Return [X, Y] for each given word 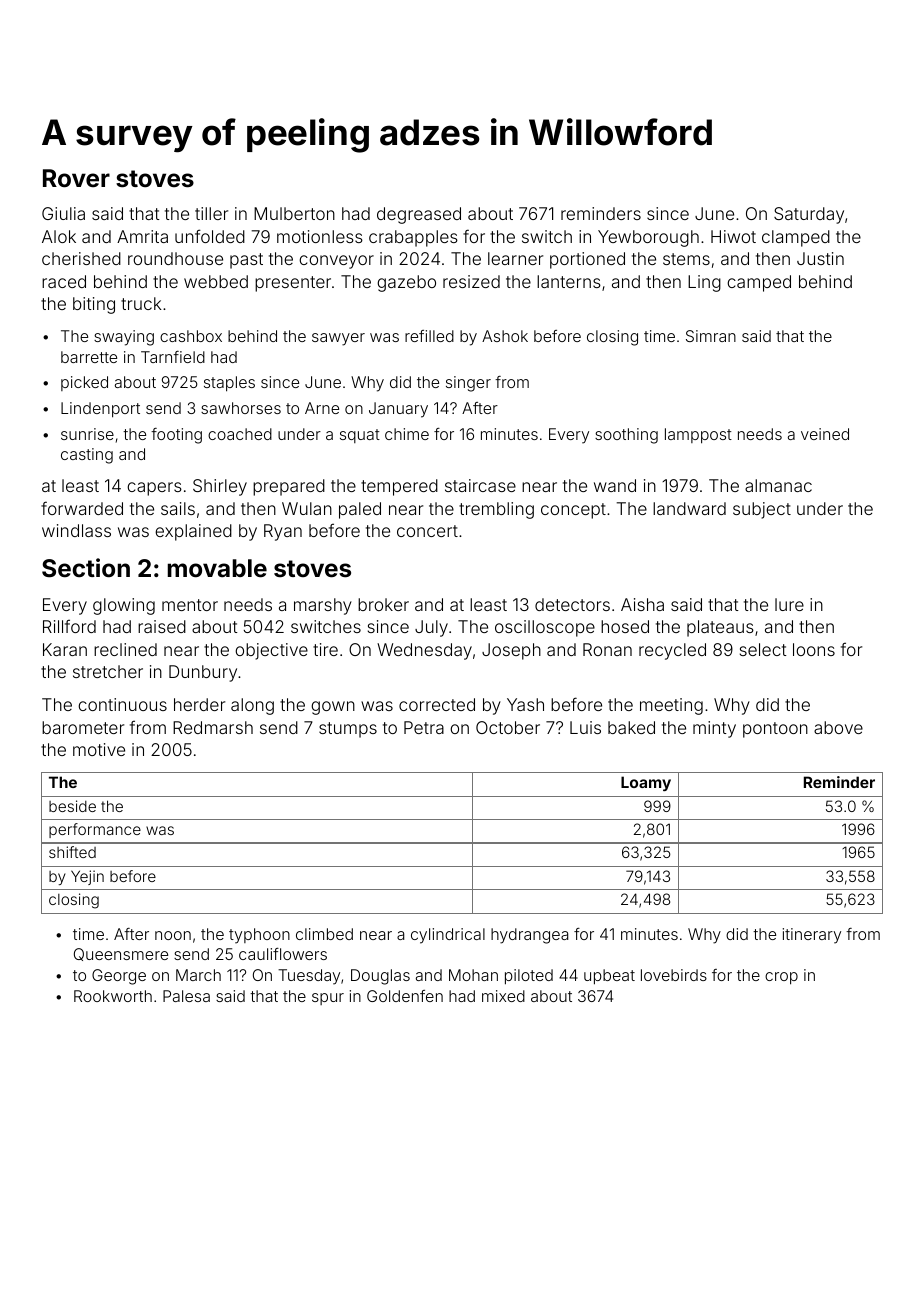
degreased [419, 215]
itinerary [812, 936]
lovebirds [674, 975]
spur [328, 999]
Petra [424, 727]
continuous [122, 704]
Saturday [809, 215]
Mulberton [294, 213]
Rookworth [113, 996]
